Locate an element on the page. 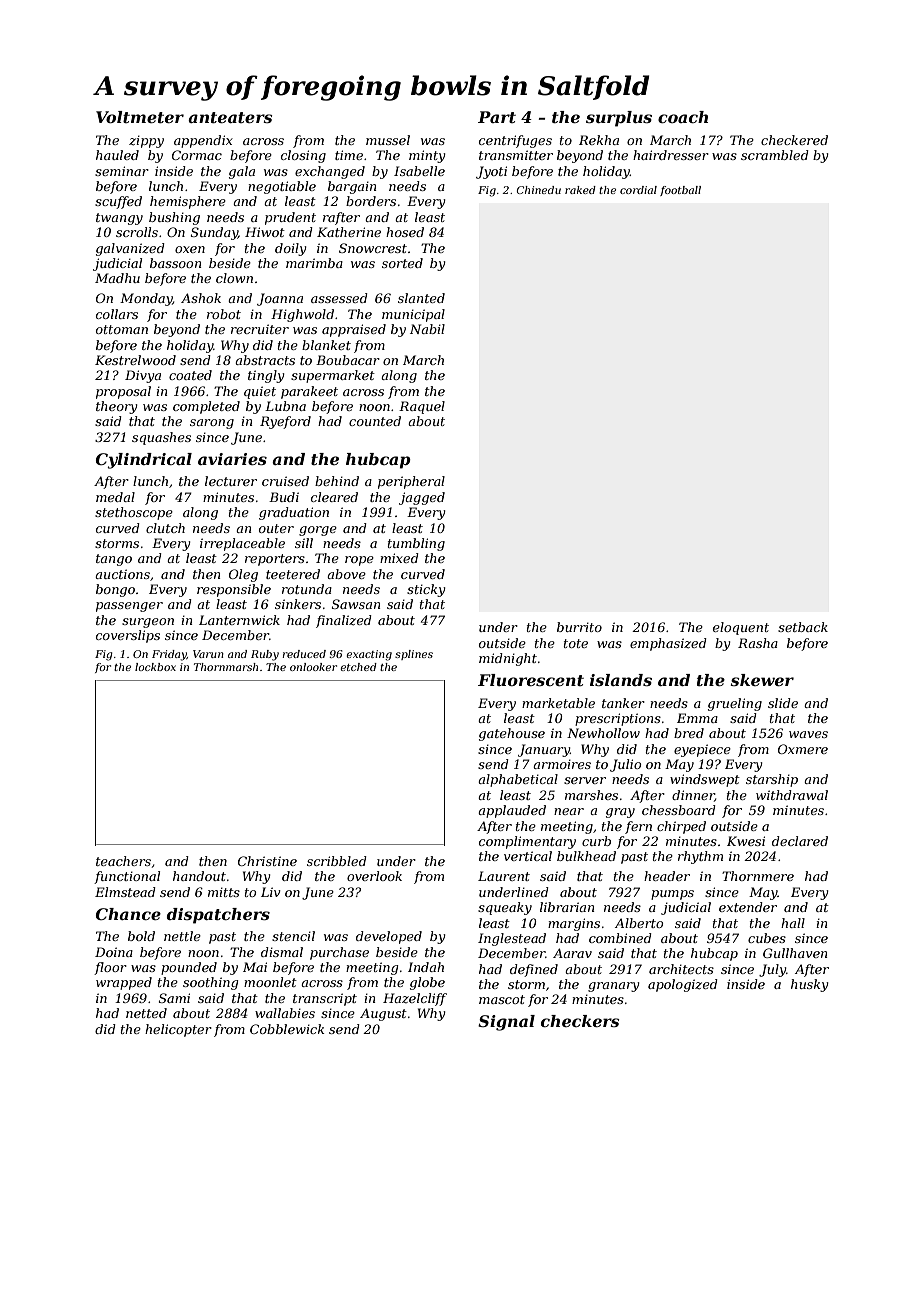 The image size is (924, 1308). checkers is located at coordinates (580, 1021).
